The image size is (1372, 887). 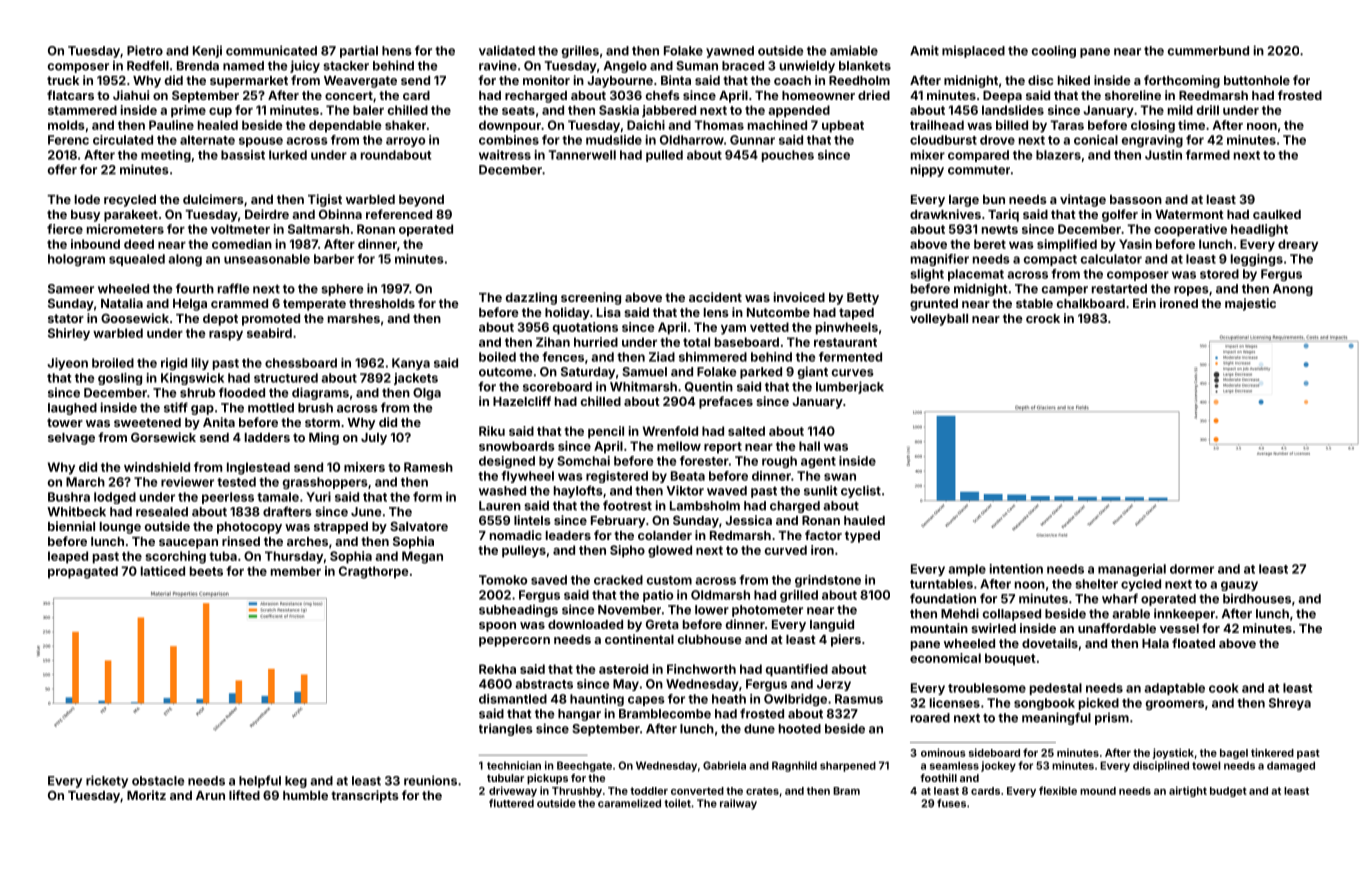 What do you see at coordinates (507, 50) in the image?
I see `validated` at bounding box center [507, 50].
